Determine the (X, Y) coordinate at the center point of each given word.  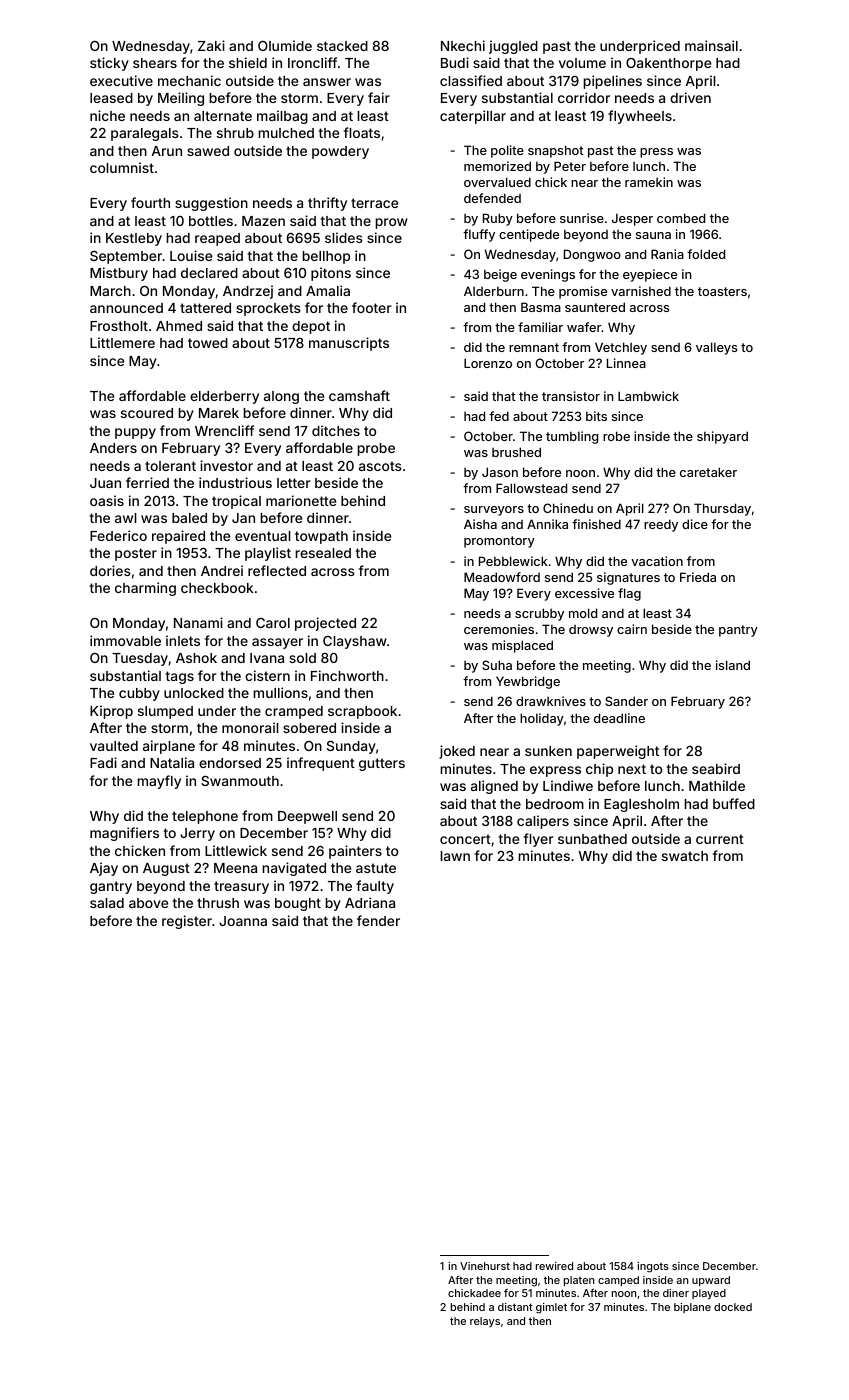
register (187, 922)
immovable (125, 640)
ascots (380, 466)
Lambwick (648, 396)
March (110, 291)
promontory (499, 542)
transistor (571, 396)
